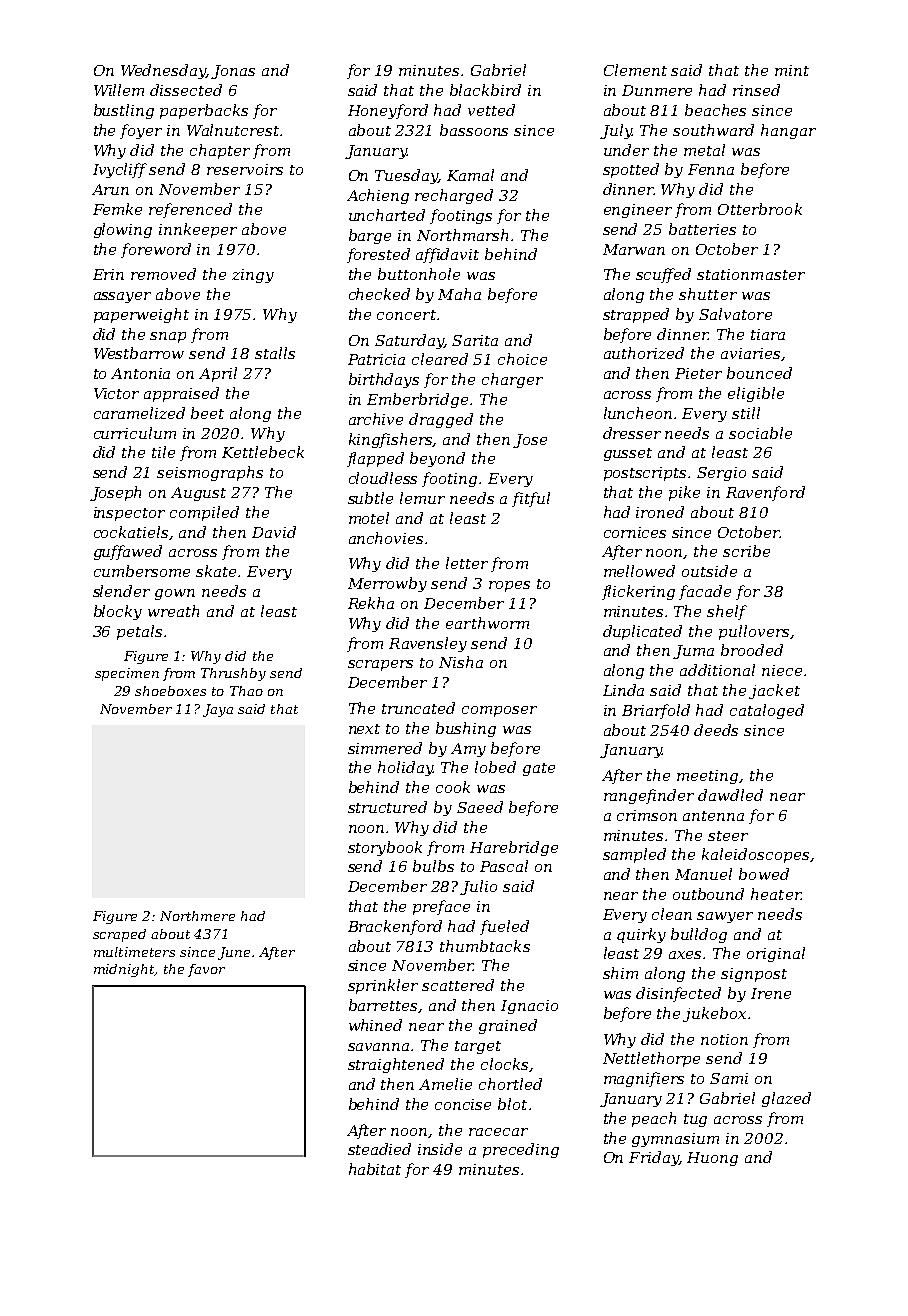 This document has width=908, height=1316. What do you see at coordinates (459, 294) in the document?
I see `Maha` at bounding box center [459, 294].
